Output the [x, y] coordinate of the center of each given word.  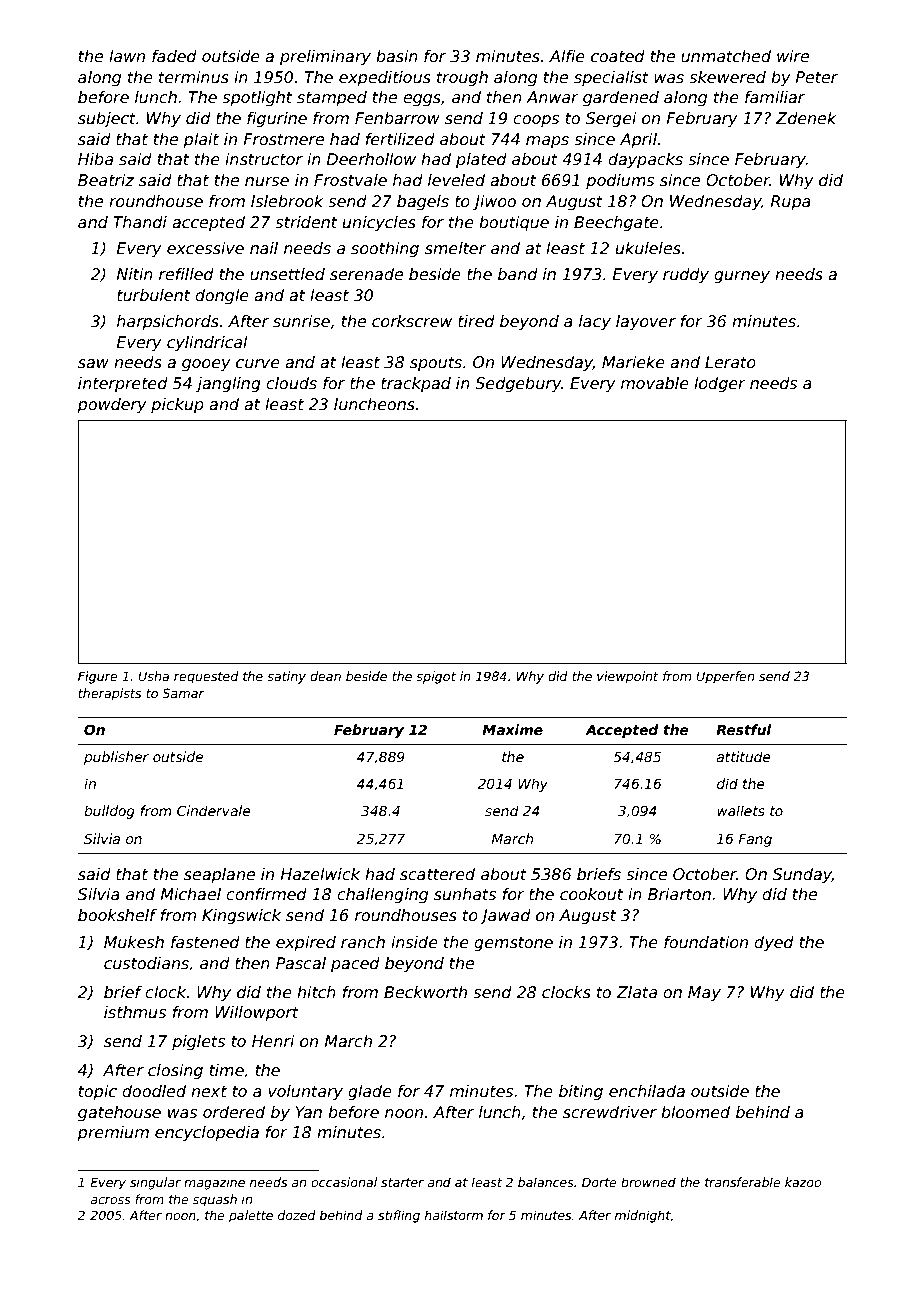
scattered [437, 874]
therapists [110, 694]
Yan [309, 1112]
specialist [611, 78]
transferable [743, 1182]
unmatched [726, 56]
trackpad [416, 384]
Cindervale [214, 810]
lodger [720, 384]
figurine [277, 119]
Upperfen [725, 677]
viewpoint [628, 677]
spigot [436, 677]
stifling [399, 1216]
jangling [228, 384]
